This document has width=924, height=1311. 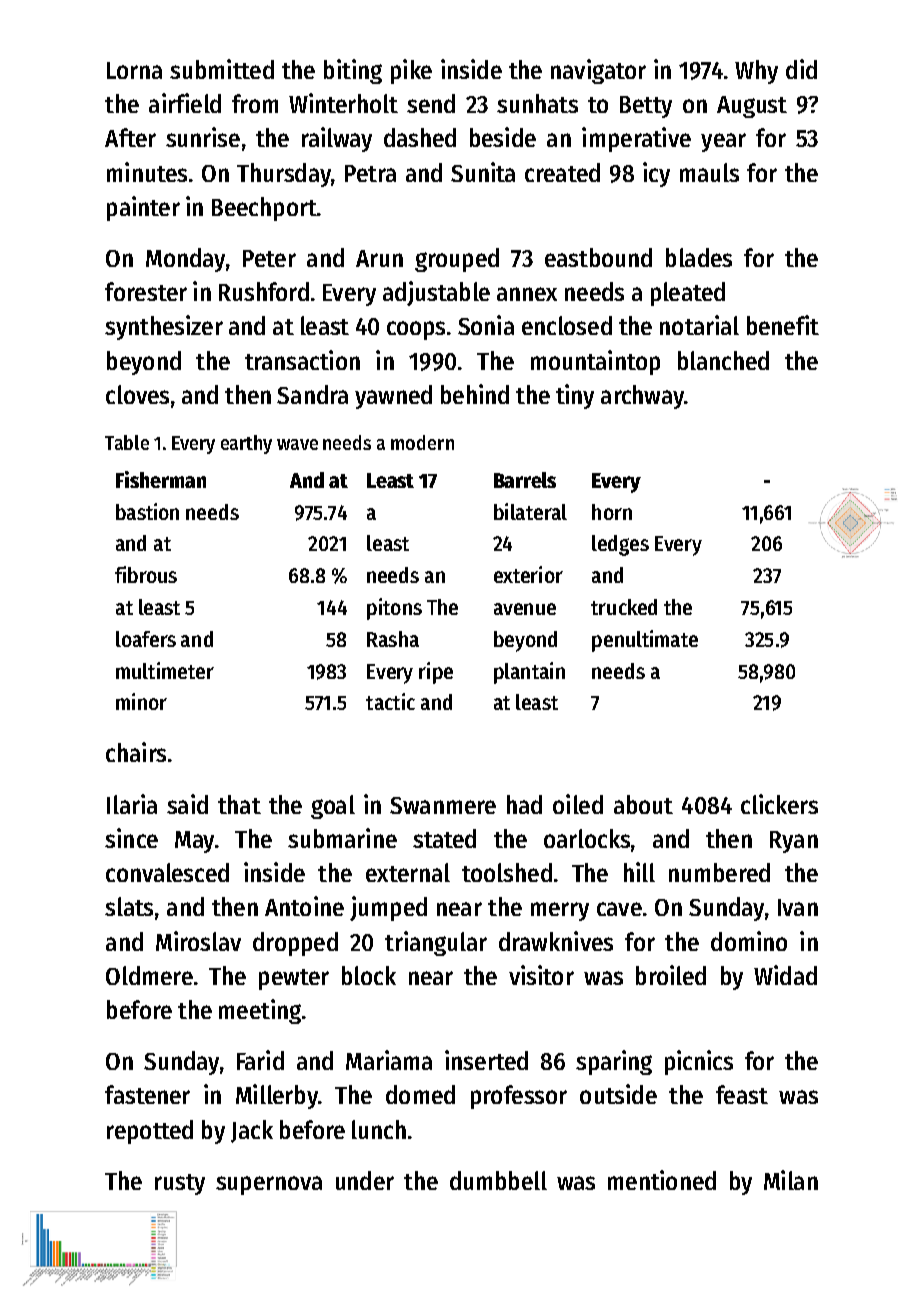 What do you see at coordinates (146, 574) in the document?
I see `fibrous` at bounding box center [146, 574].
